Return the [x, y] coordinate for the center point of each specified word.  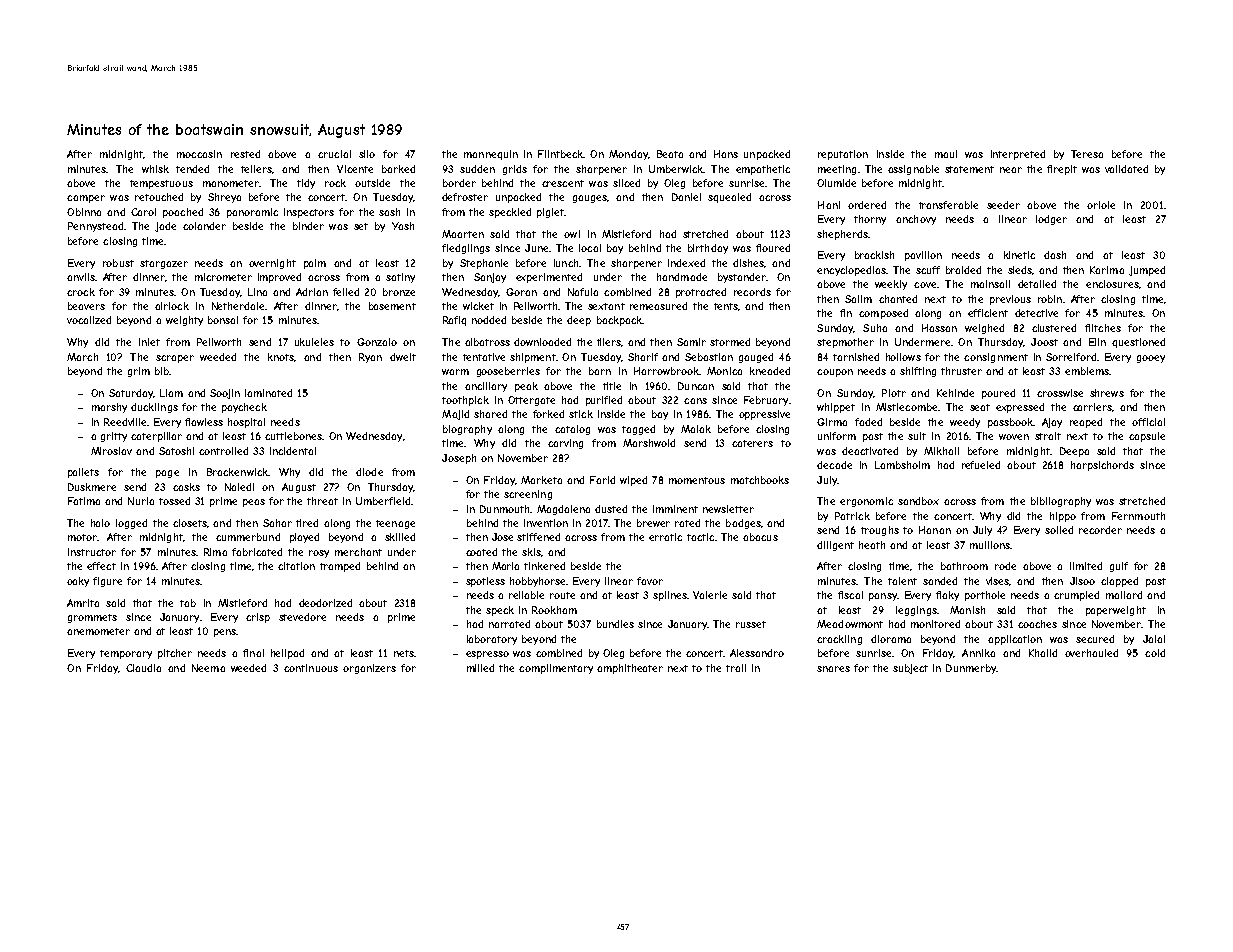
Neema [208, 668]
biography [467, 430]
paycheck [244, 408]
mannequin [491, 155]
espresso [487, 655]
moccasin [199, 154]
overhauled [1091, 653]
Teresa [1087, 154]
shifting [918, 372]
